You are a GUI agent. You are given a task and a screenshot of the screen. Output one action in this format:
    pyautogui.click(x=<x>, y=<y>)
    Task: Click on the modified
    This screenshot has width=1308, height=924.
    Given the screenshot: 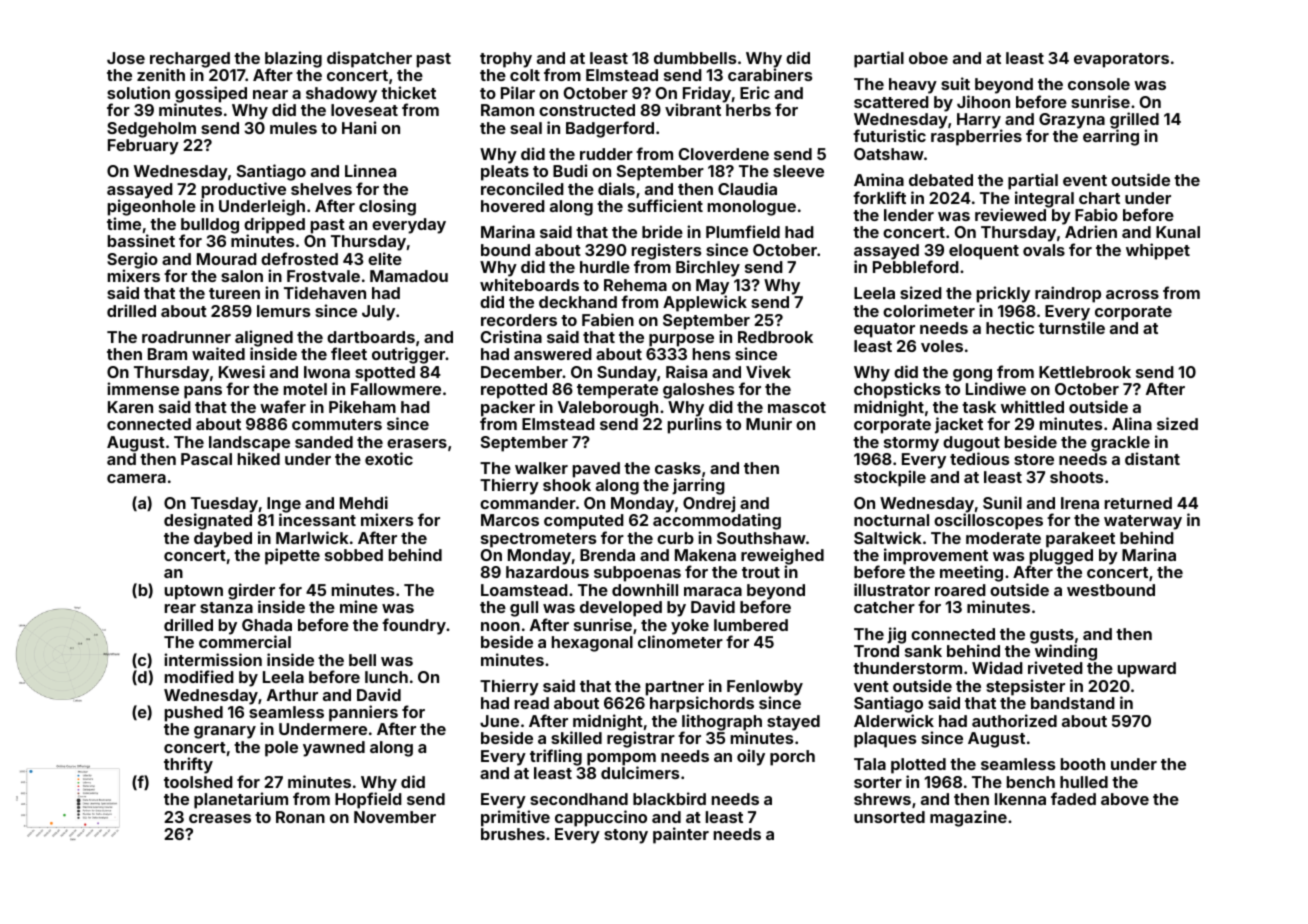 What is the action you would take?
    pyautogui.click(x=199, y=676)
